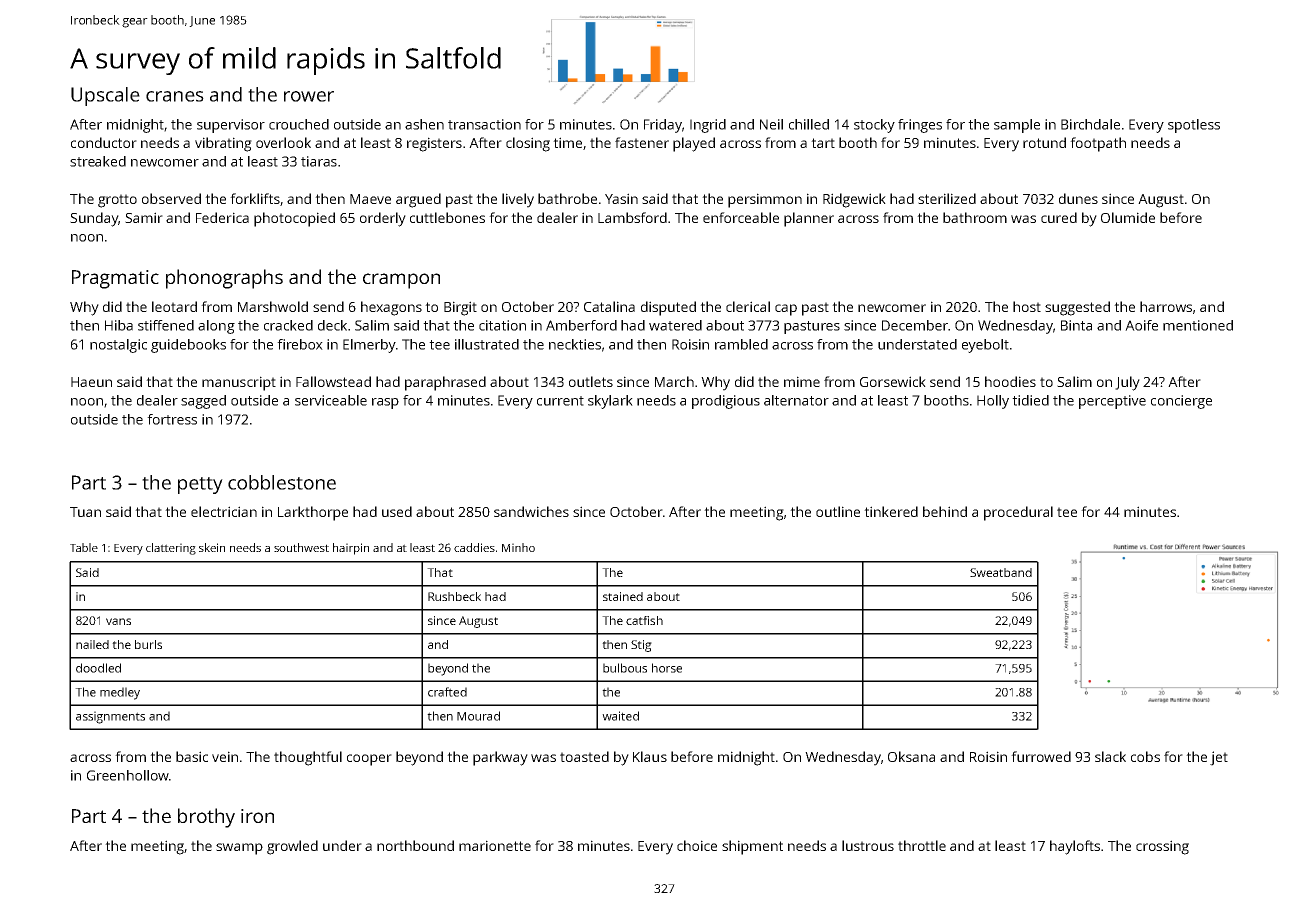  I want to click on Aoife, so click(1141, 325).
